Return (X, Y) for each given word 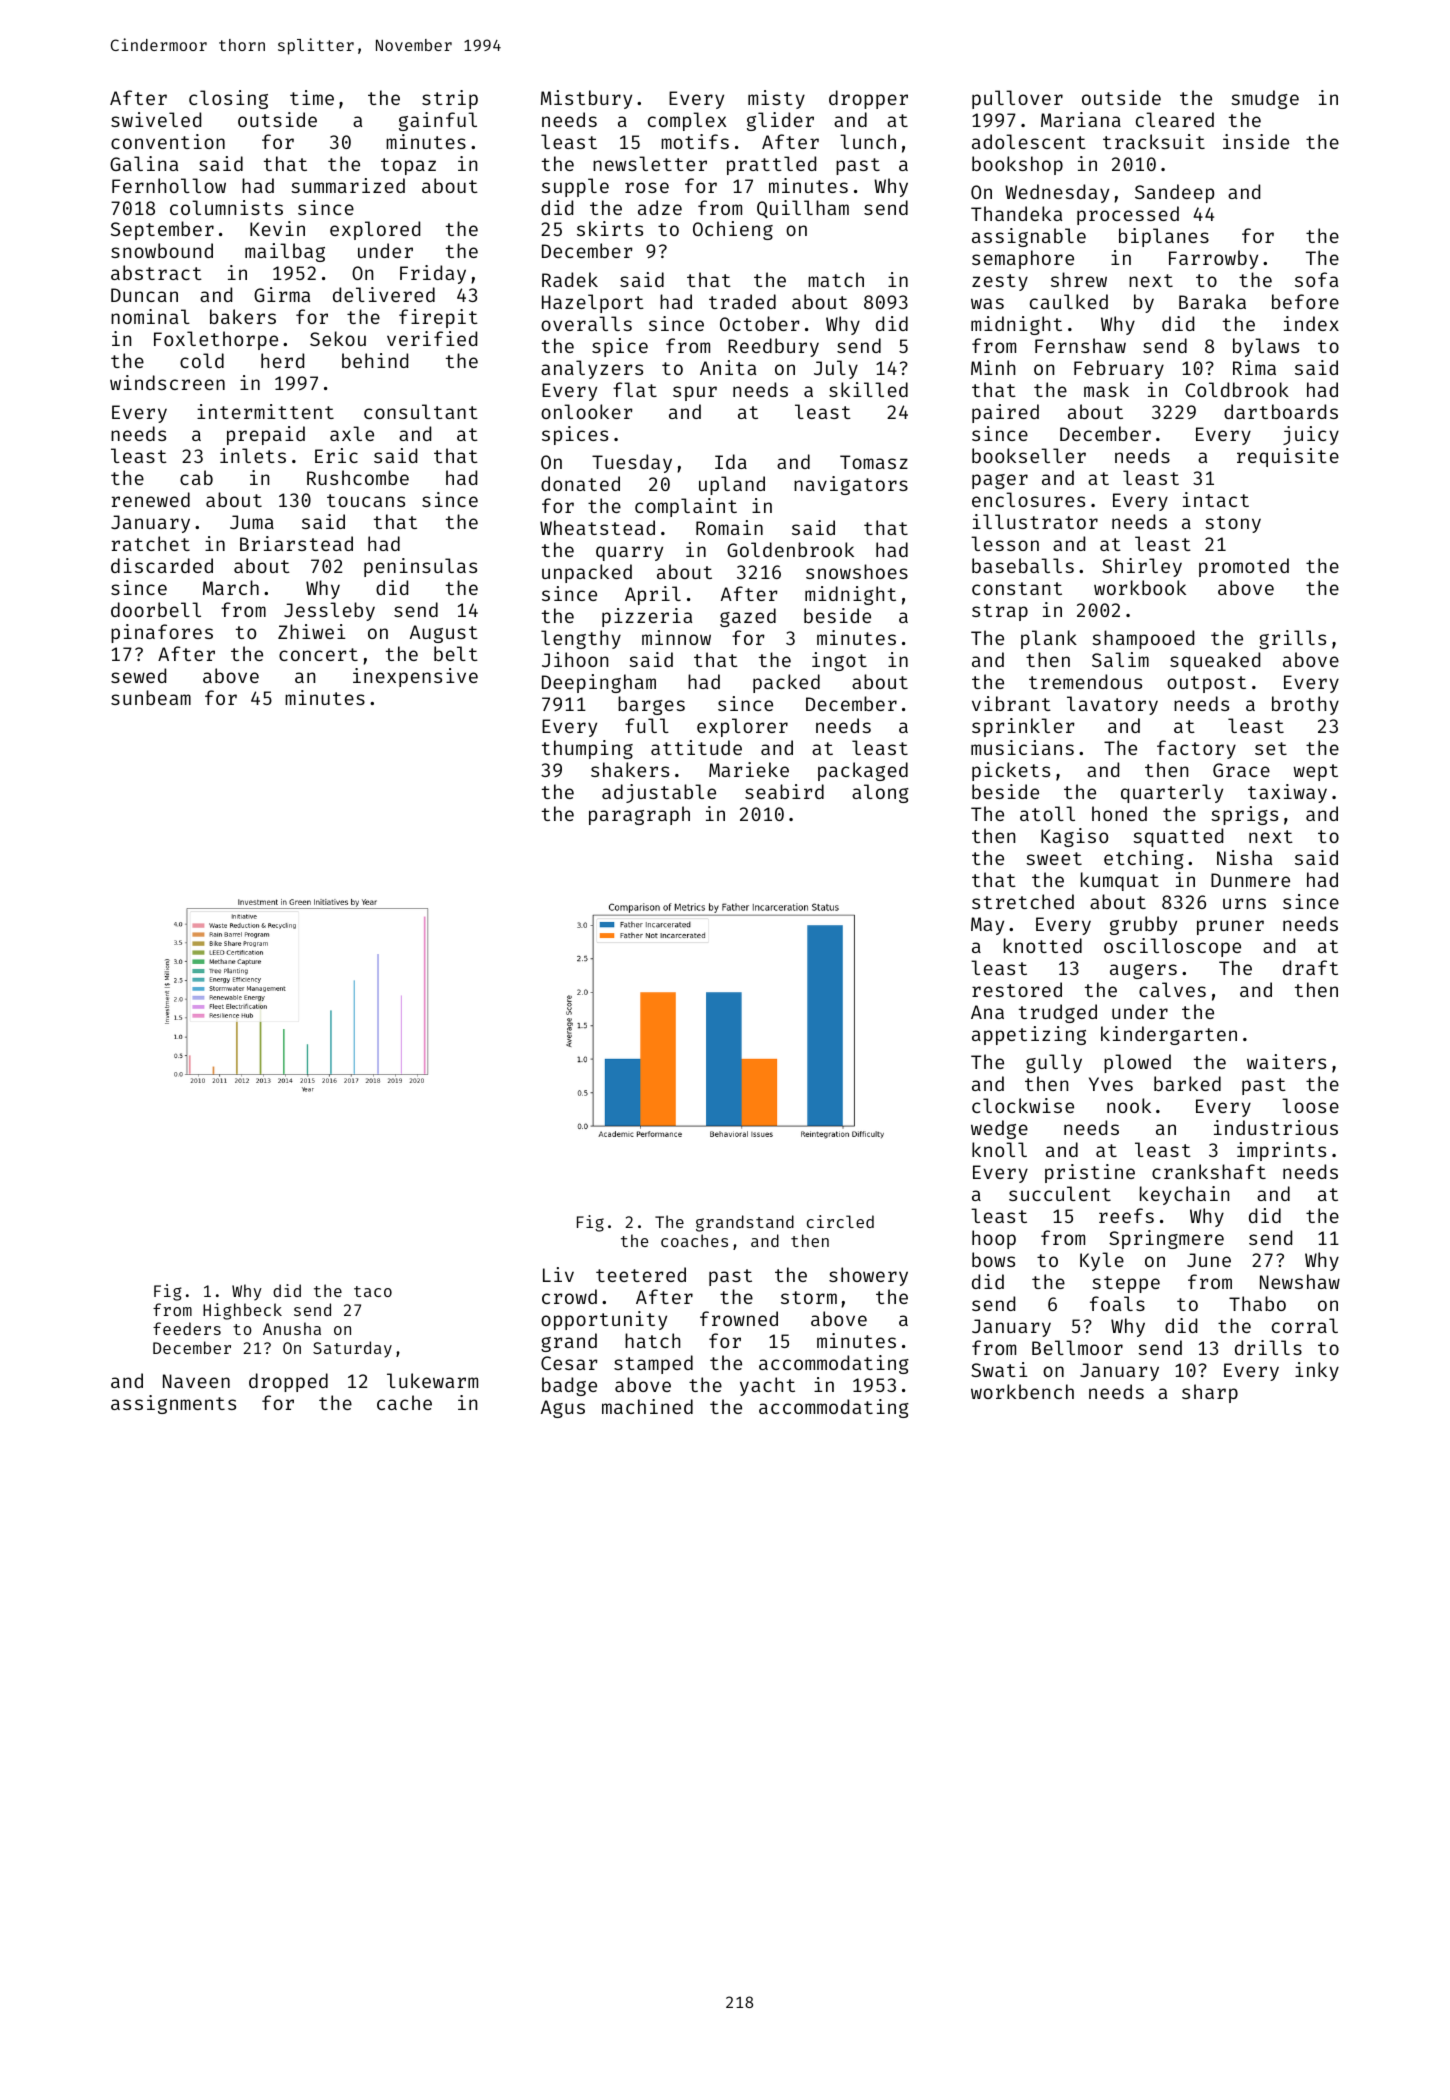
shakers (630, 769)
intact (1216, 499)
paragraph (639, 815)
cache (404, 1402)
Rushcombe (358, 477)
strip (450, 99)
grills (1292, 639)
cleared (1175, 119)
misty (776, 99)
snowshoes (857, 571)
